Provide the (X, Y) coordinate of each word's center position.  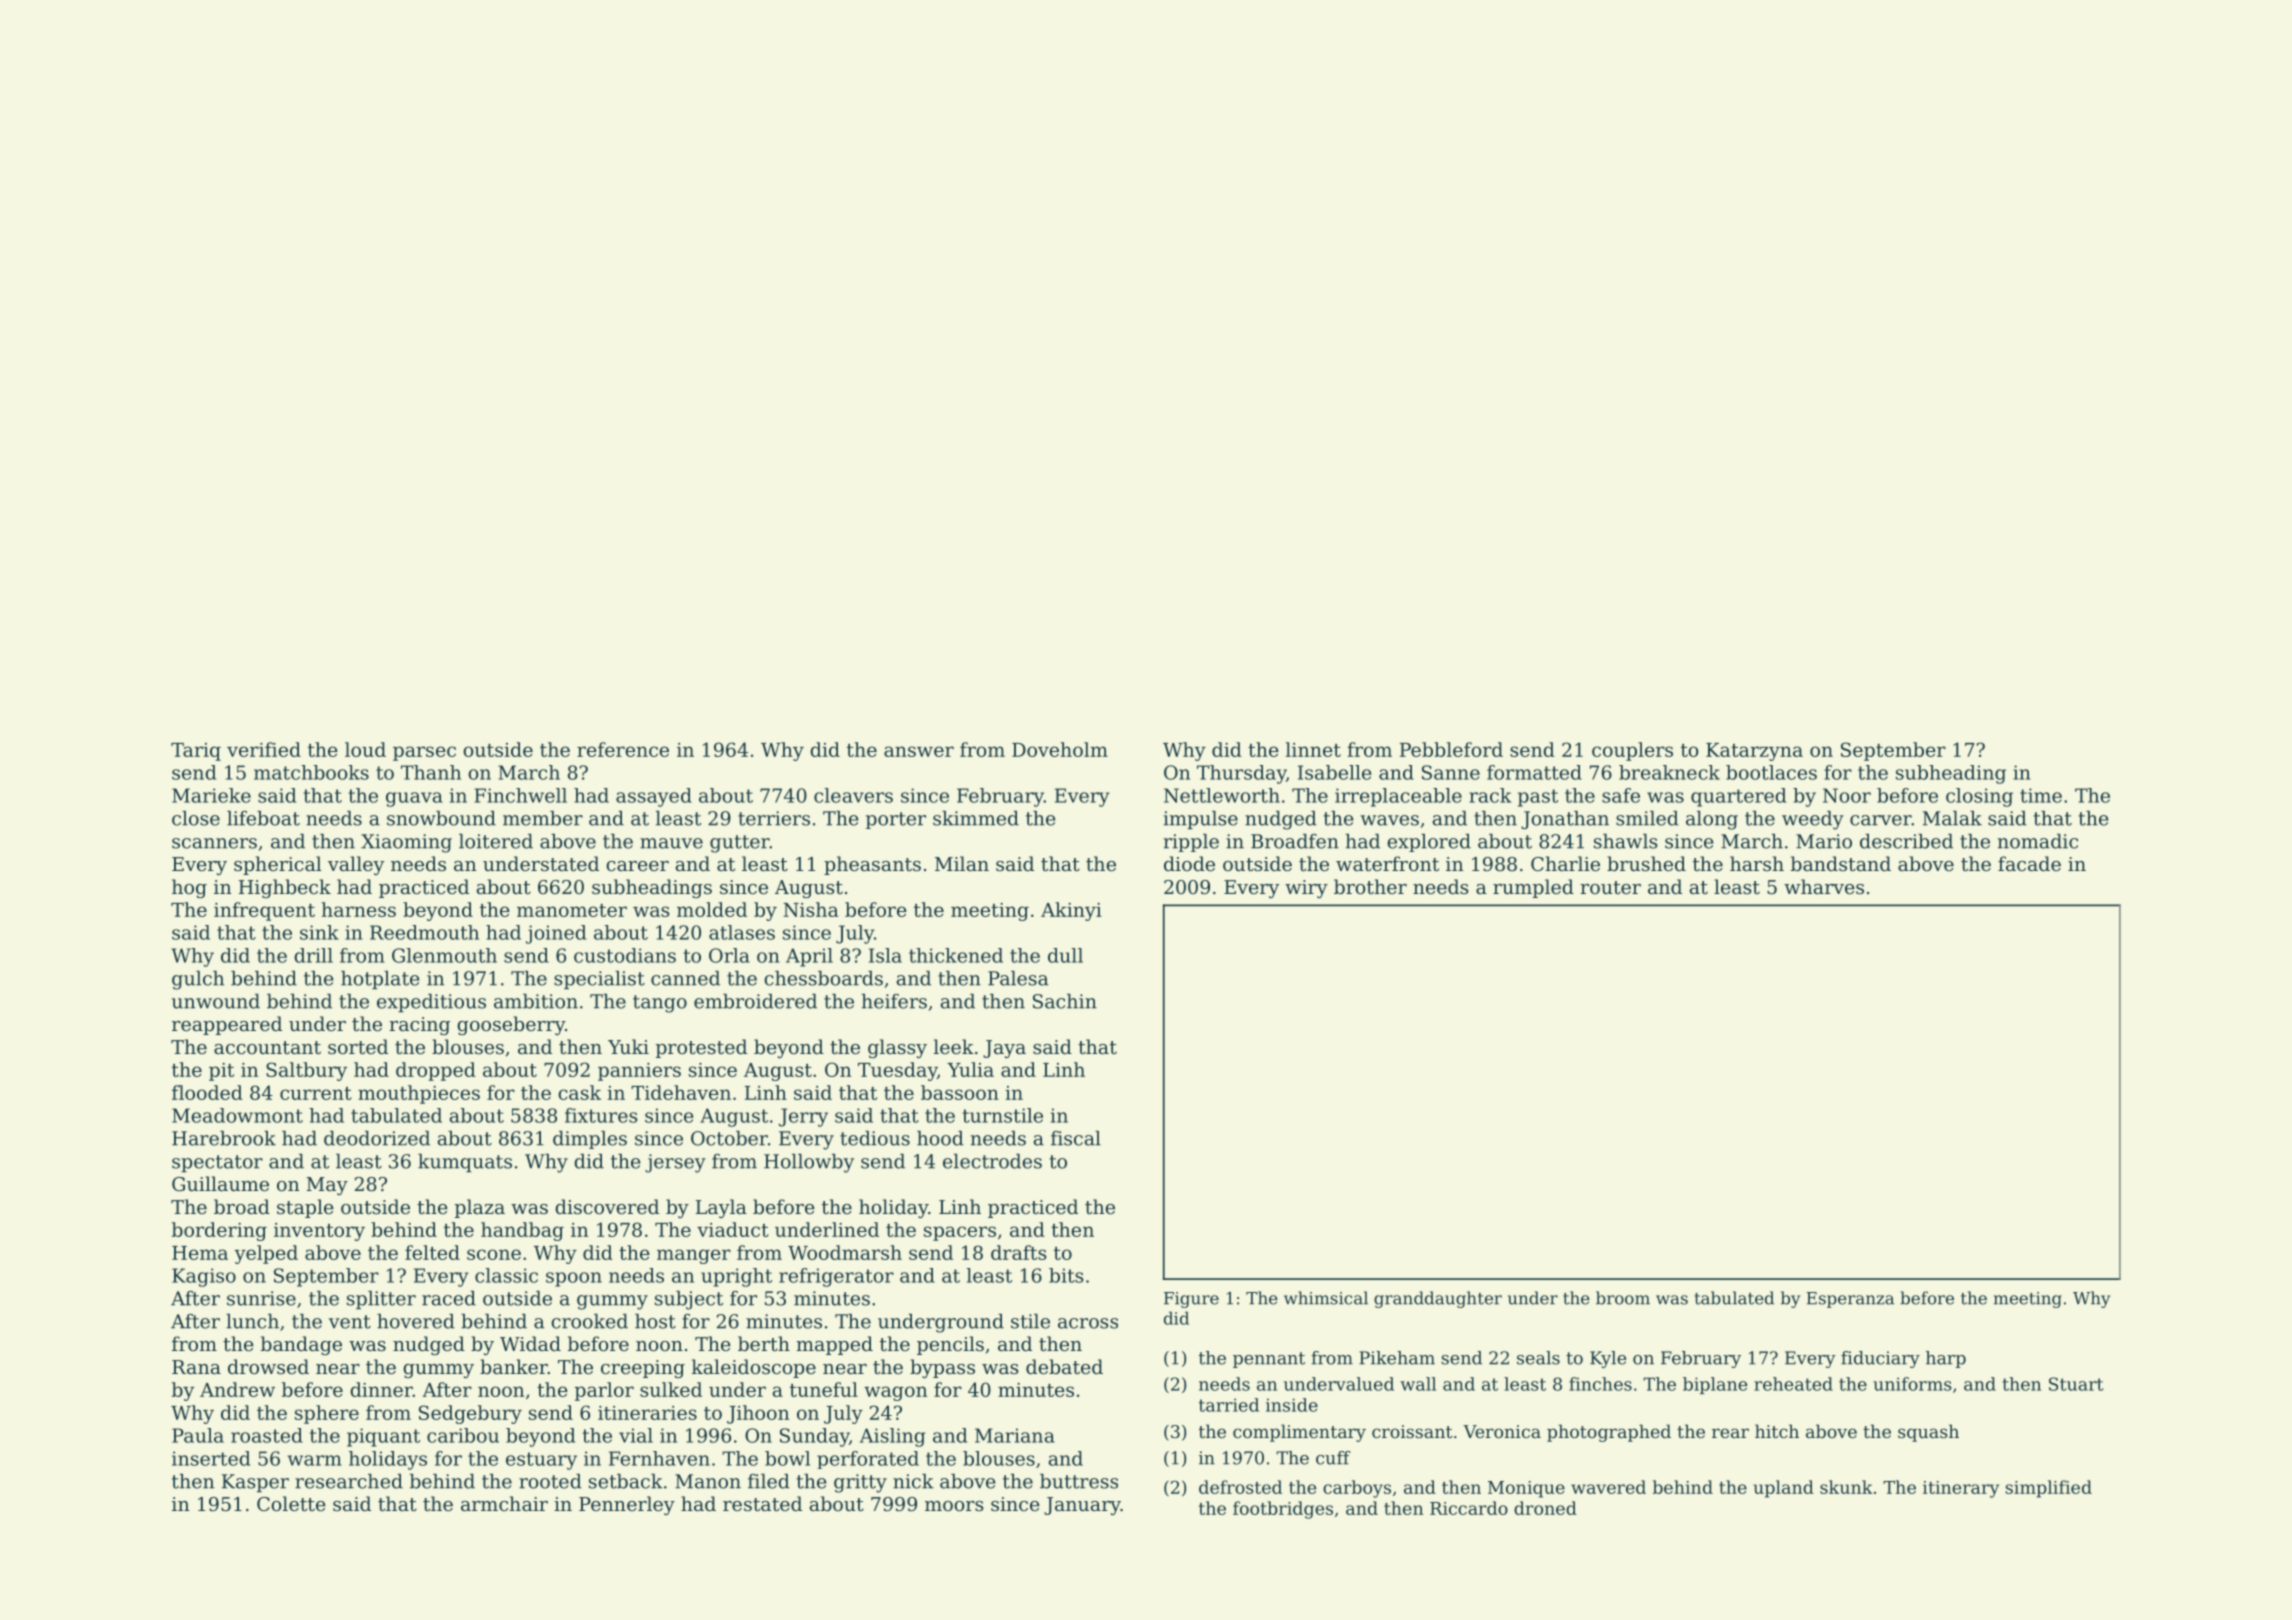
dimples (590, 1140)
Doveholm (1060, 749)
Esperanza (1850, 1300)
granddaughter (1438, 1299)
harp (1946, 1359)
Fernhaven (659, 1458)
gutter (740, 844)
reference (623, 749)
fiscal (1076, 1138)
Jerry (803, 1117)
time (2041, 795)
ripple (1191, 843)
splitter (381, 1300)
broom (1623, 1298)
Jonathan (1565, 820)
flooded (207, 1092)
